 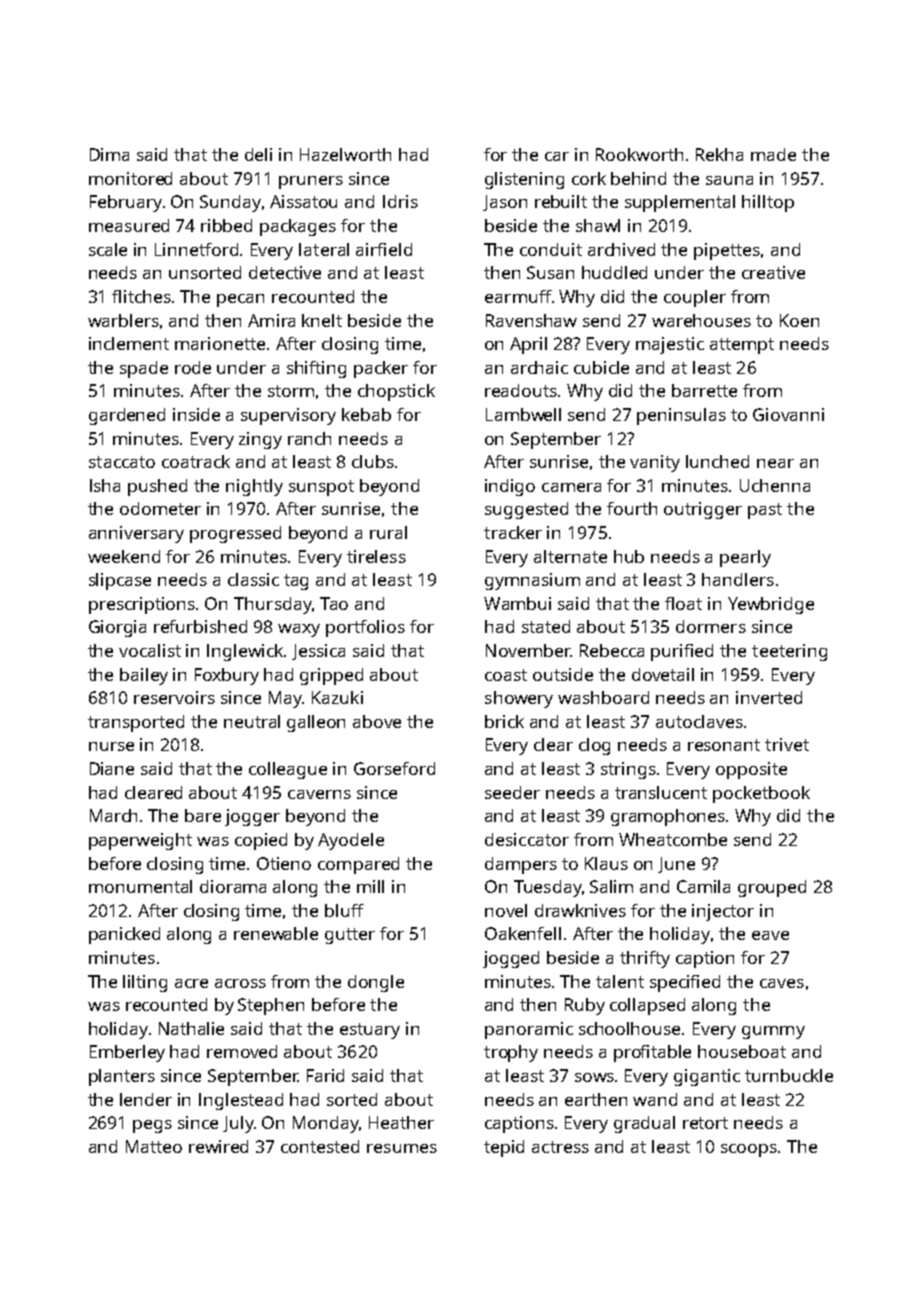 What do you see at coordinates (601, 367) in the screenshot?
I see `cubicle` at bounding box center [601, 367].
